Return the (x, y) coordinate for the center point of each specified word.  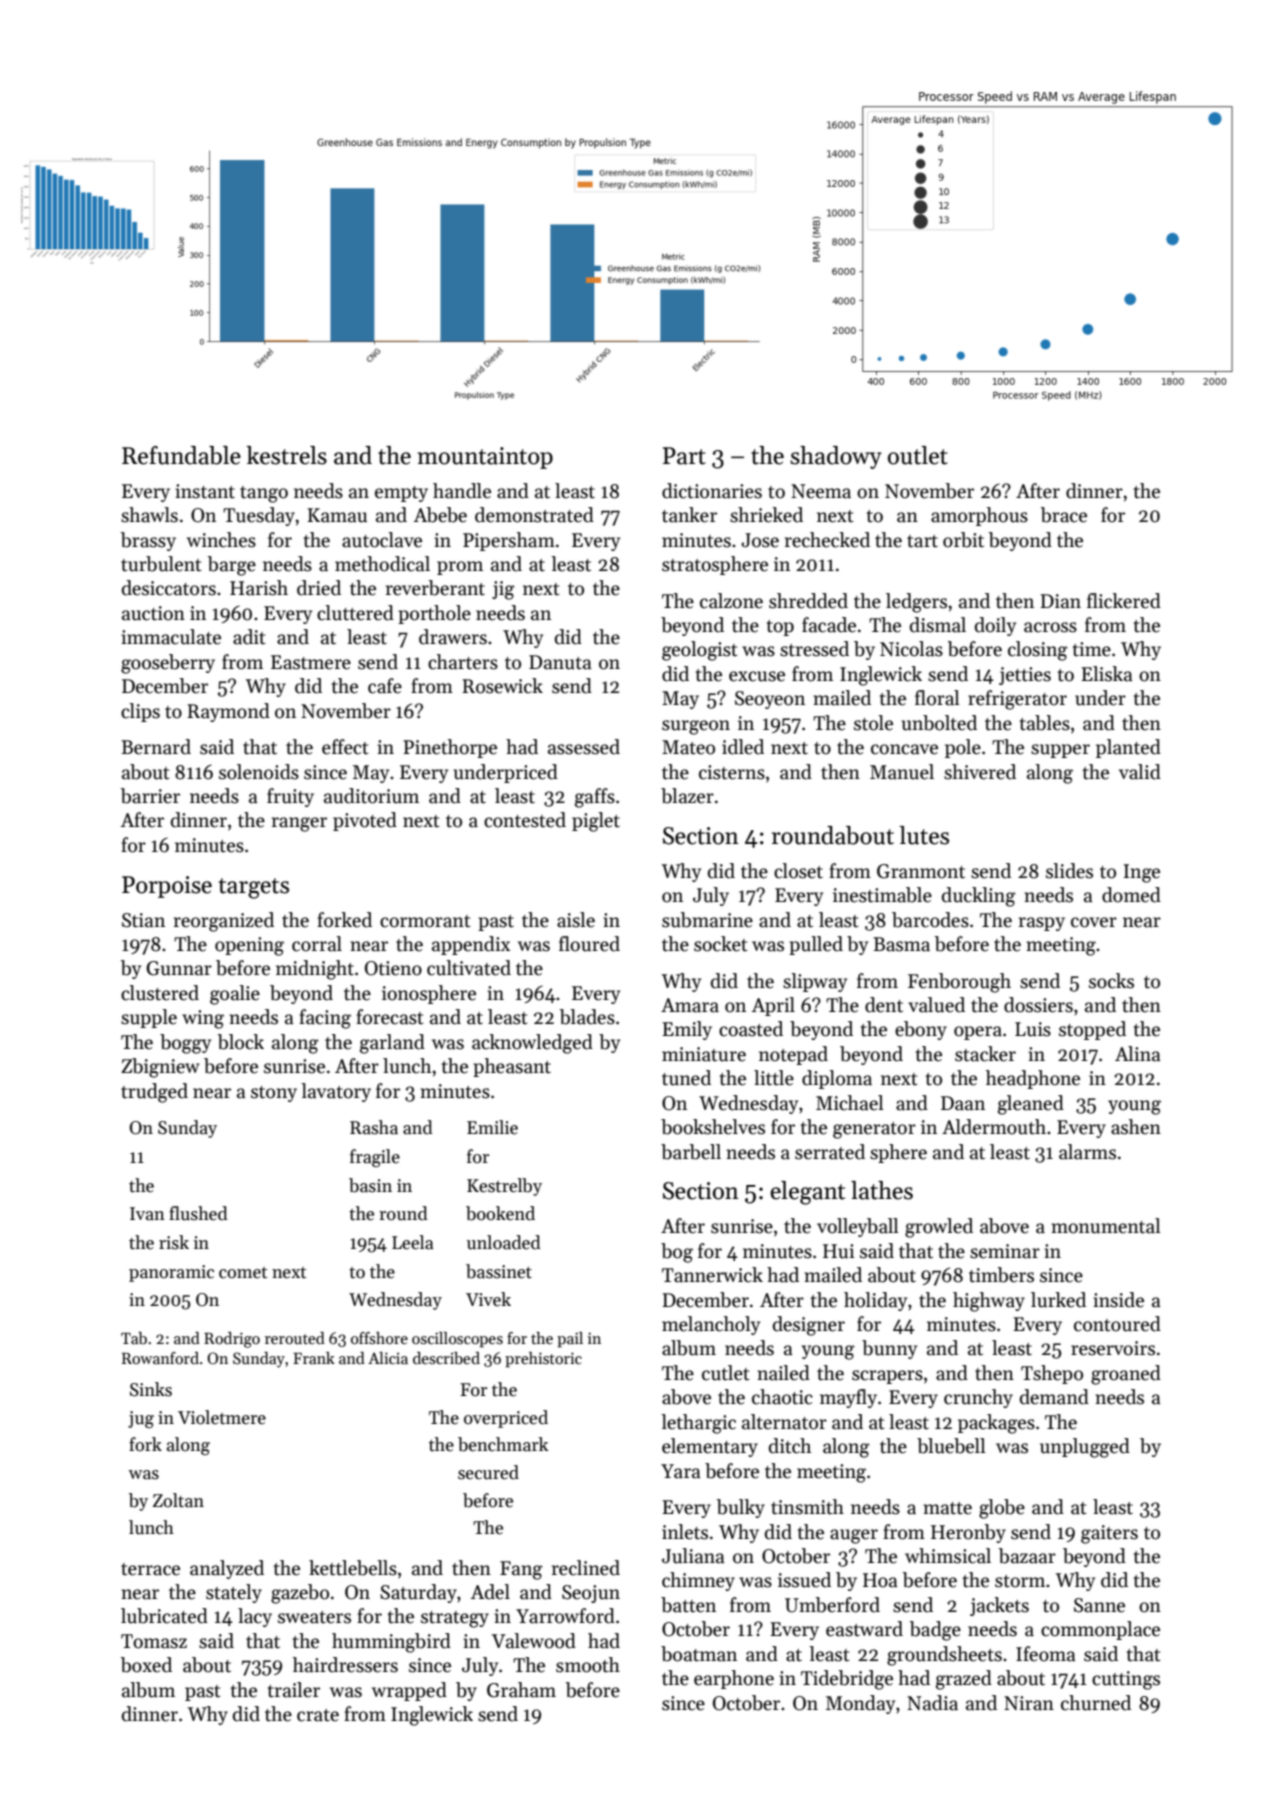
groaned (1126, 1375)
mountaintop (485, 458)
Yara (681, 1471)
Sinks (151, 1389)
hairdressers (345, 1665)
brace (1064, 515)
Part (684, 456)
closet (798, 871)
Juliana (693, 1556)
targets (254, 888)
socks (1111, 981)
